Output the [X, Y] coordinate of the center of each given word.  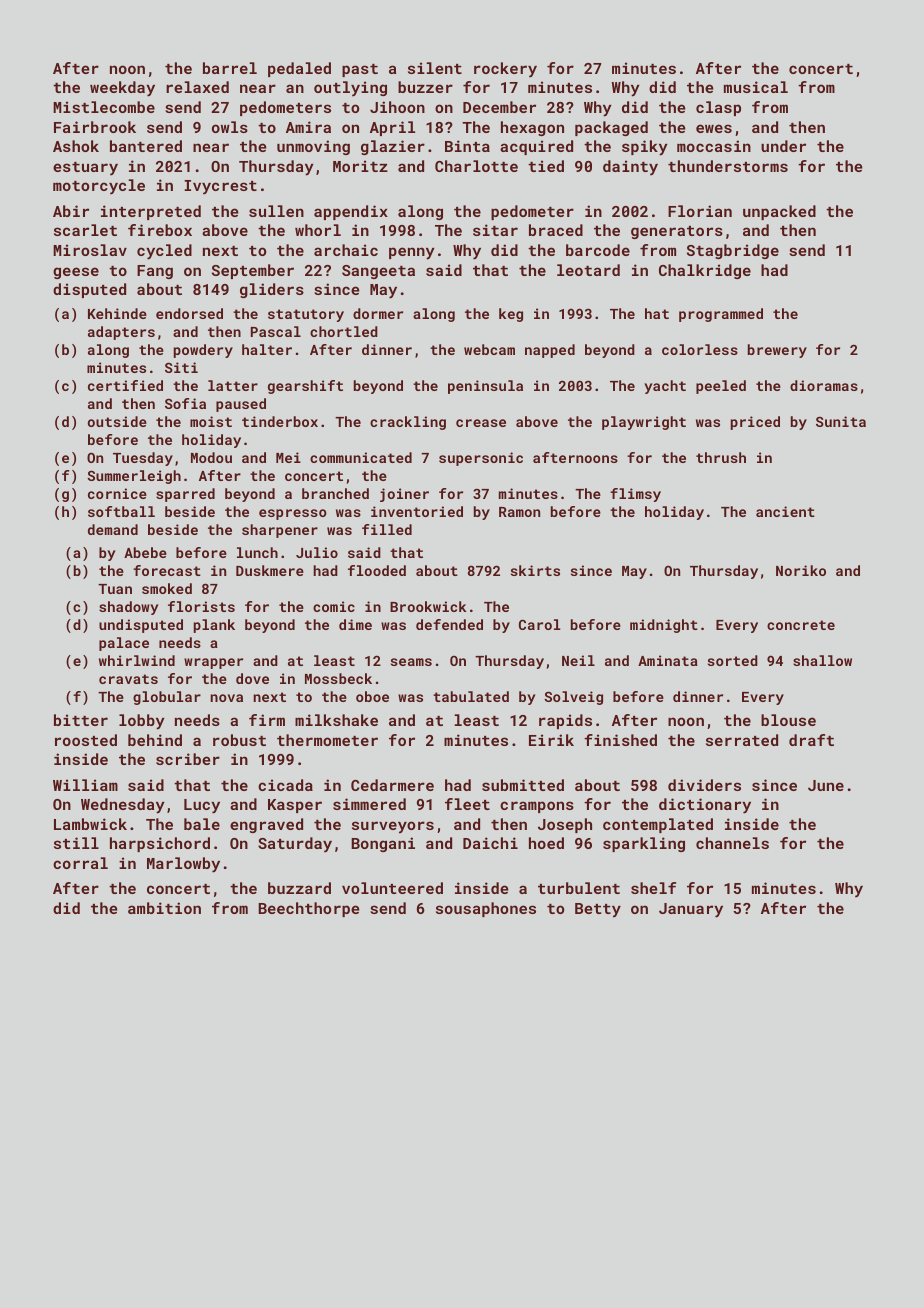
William [85, 785]
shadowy [129, 608]
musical [756, 87]
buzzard [299, 888]
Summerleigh [134, 477]
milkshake [336, 720]
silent [435, 68]
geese [76, 273]
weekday [122, 89]
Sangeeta [378, 272]
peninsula [485, 387]
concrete [801, 625]
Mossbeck [338, 678]
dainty [630, 168]
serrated [742, 740]
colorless [700, 349]
